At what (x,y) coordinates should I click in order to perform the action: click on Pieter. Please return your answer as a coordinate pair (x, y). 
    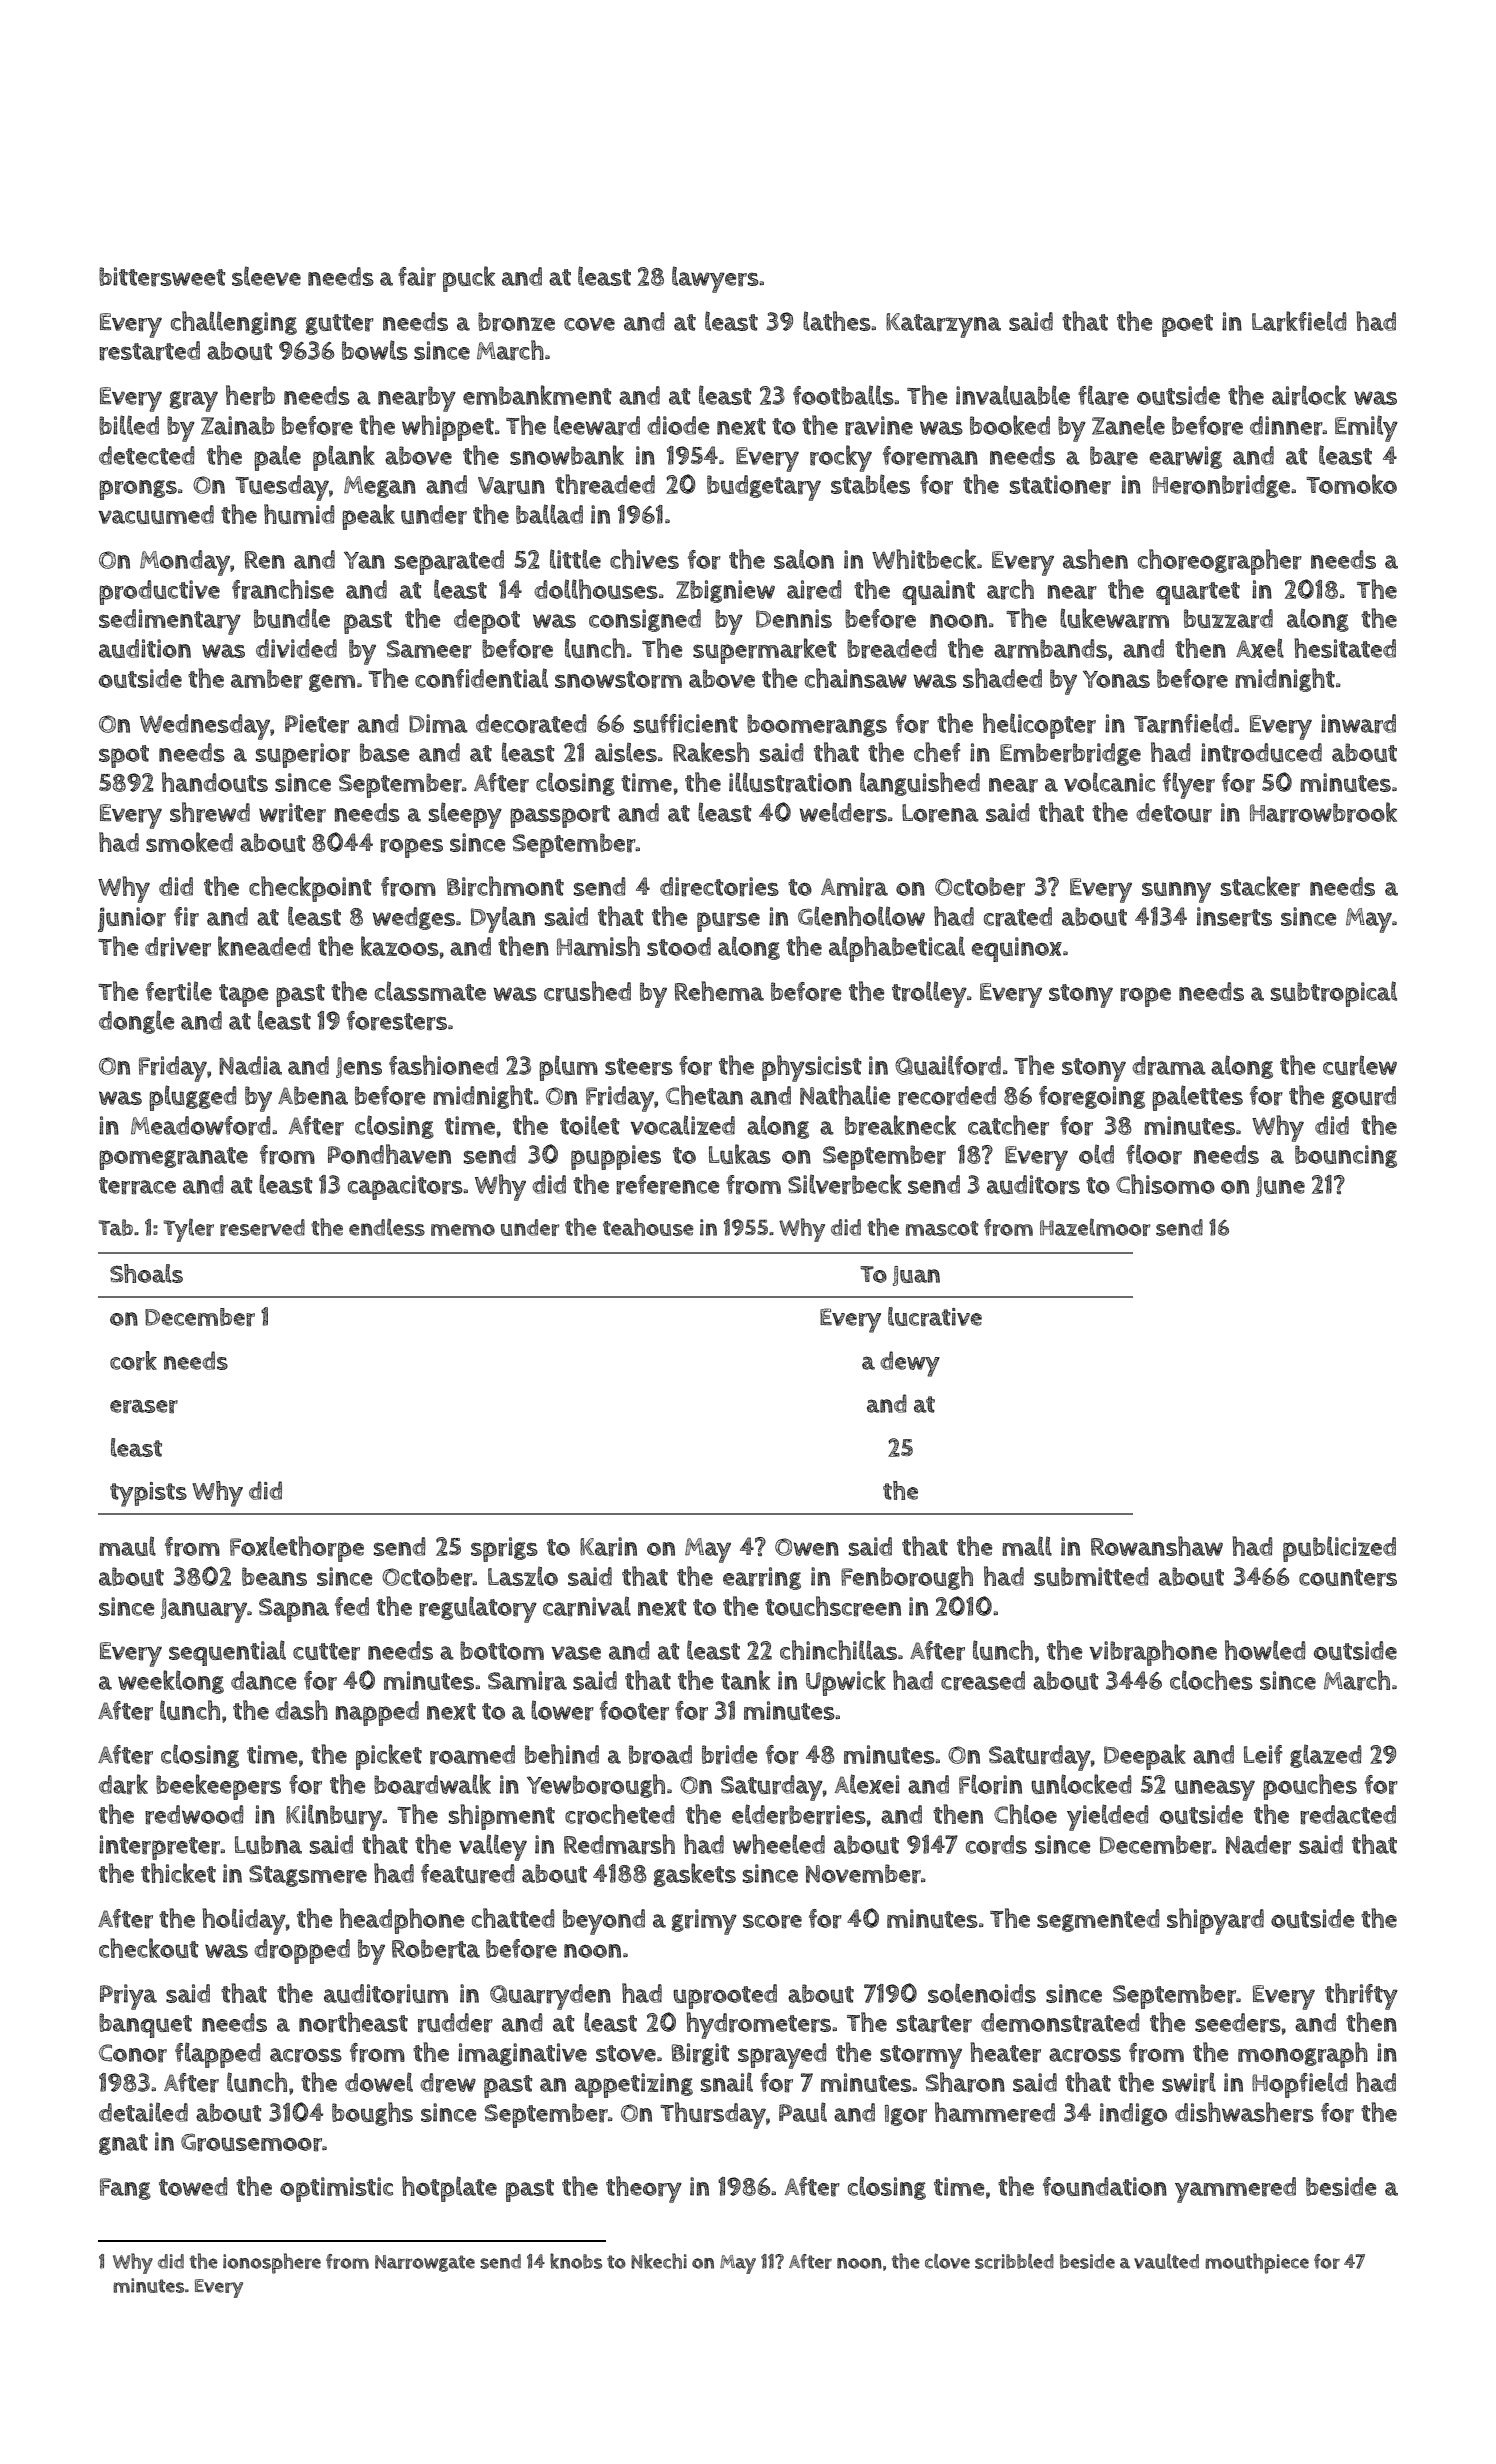
    Looking at the image, I should click on (317, 724).
